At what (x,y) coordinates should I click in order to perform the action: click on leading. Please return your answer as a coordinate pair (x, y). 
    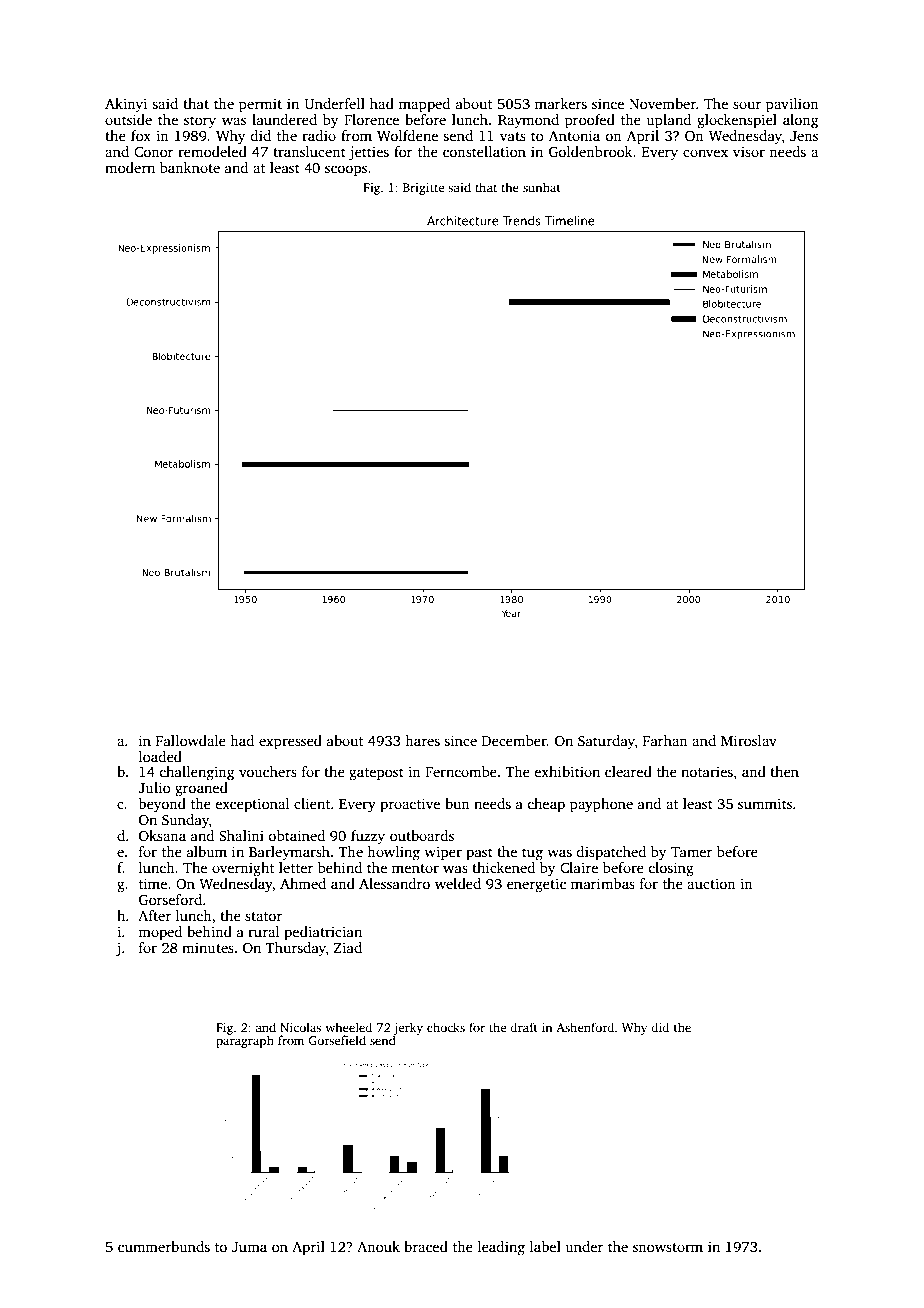
    Looking at the image, I should click on (501, 1248).
